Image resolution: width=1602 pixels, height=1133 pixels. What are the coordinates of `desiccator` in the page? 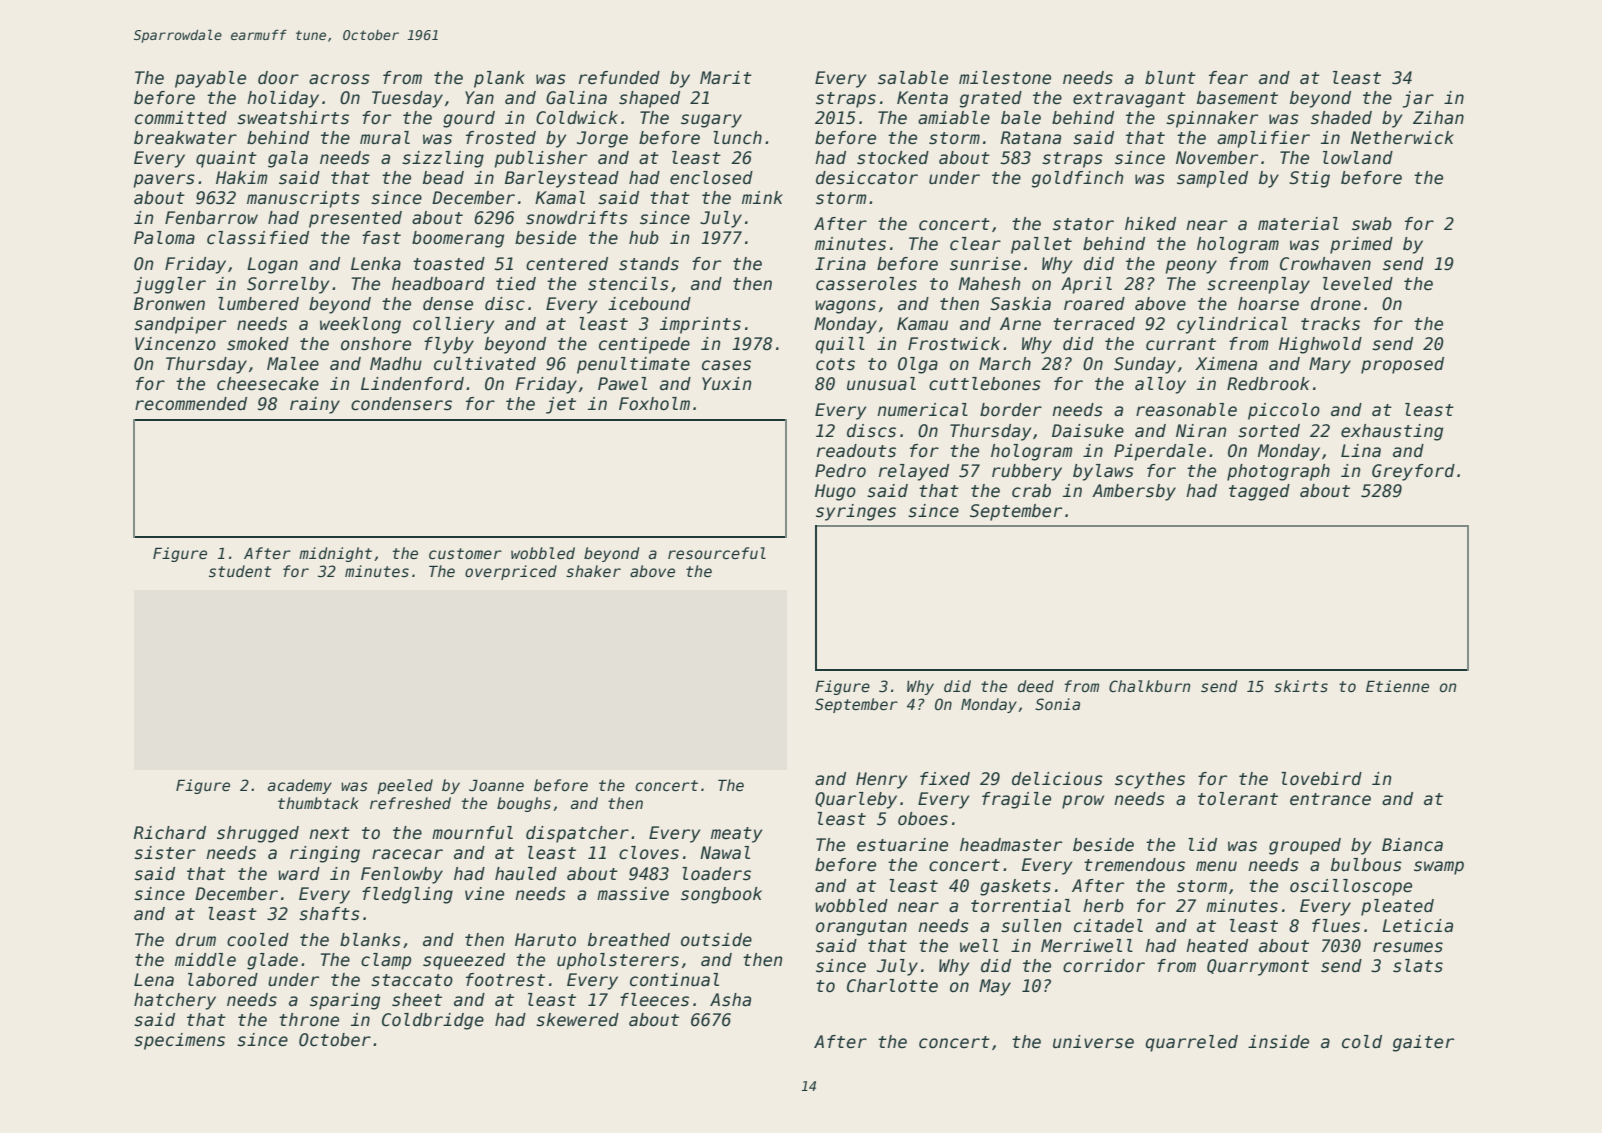 It's located at (867, 178).
